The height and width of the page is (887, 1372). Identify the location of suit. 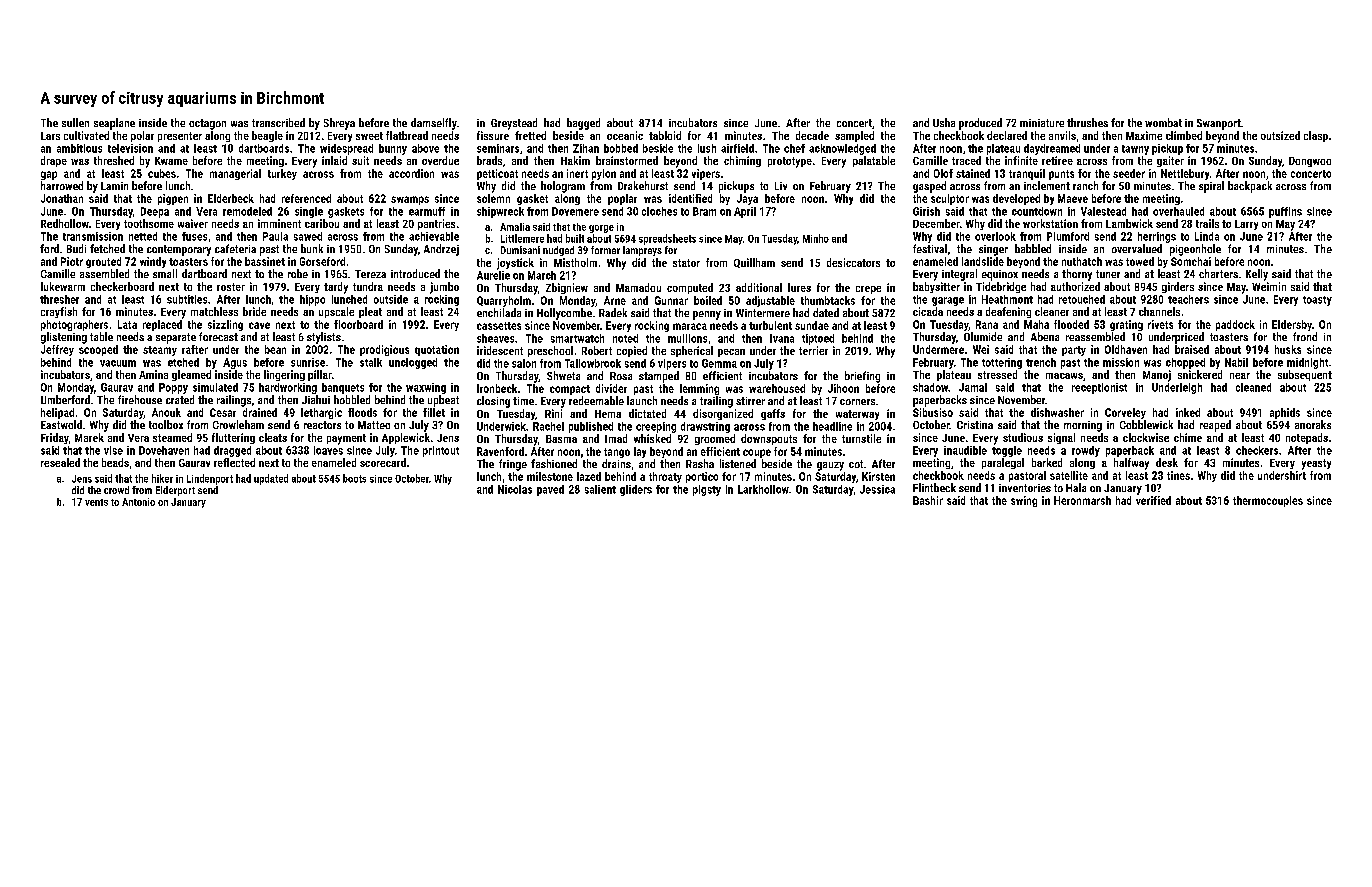
(360, 160).
